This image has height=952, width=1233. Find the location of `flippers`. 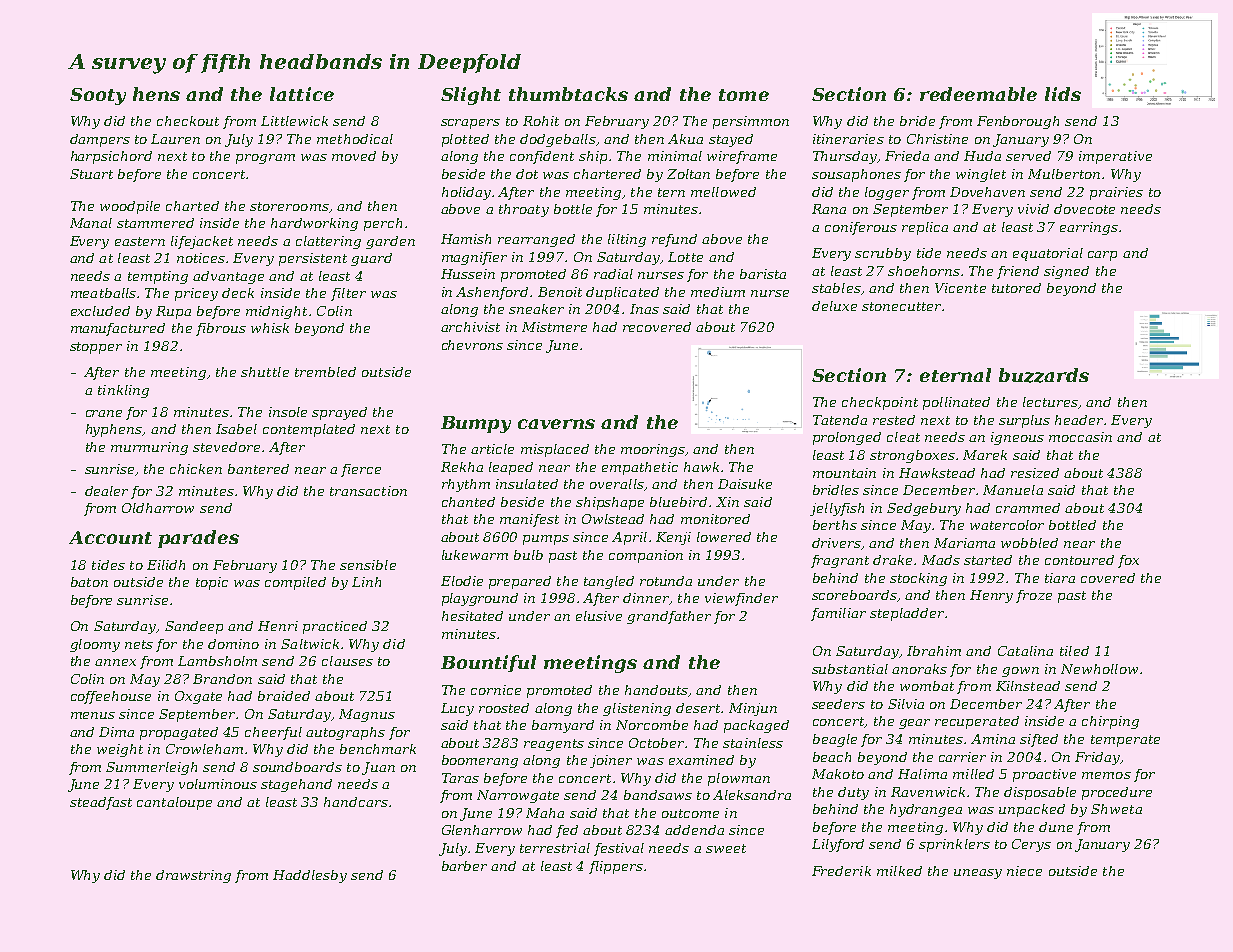

flippers is located at coordinates (616, 867).
